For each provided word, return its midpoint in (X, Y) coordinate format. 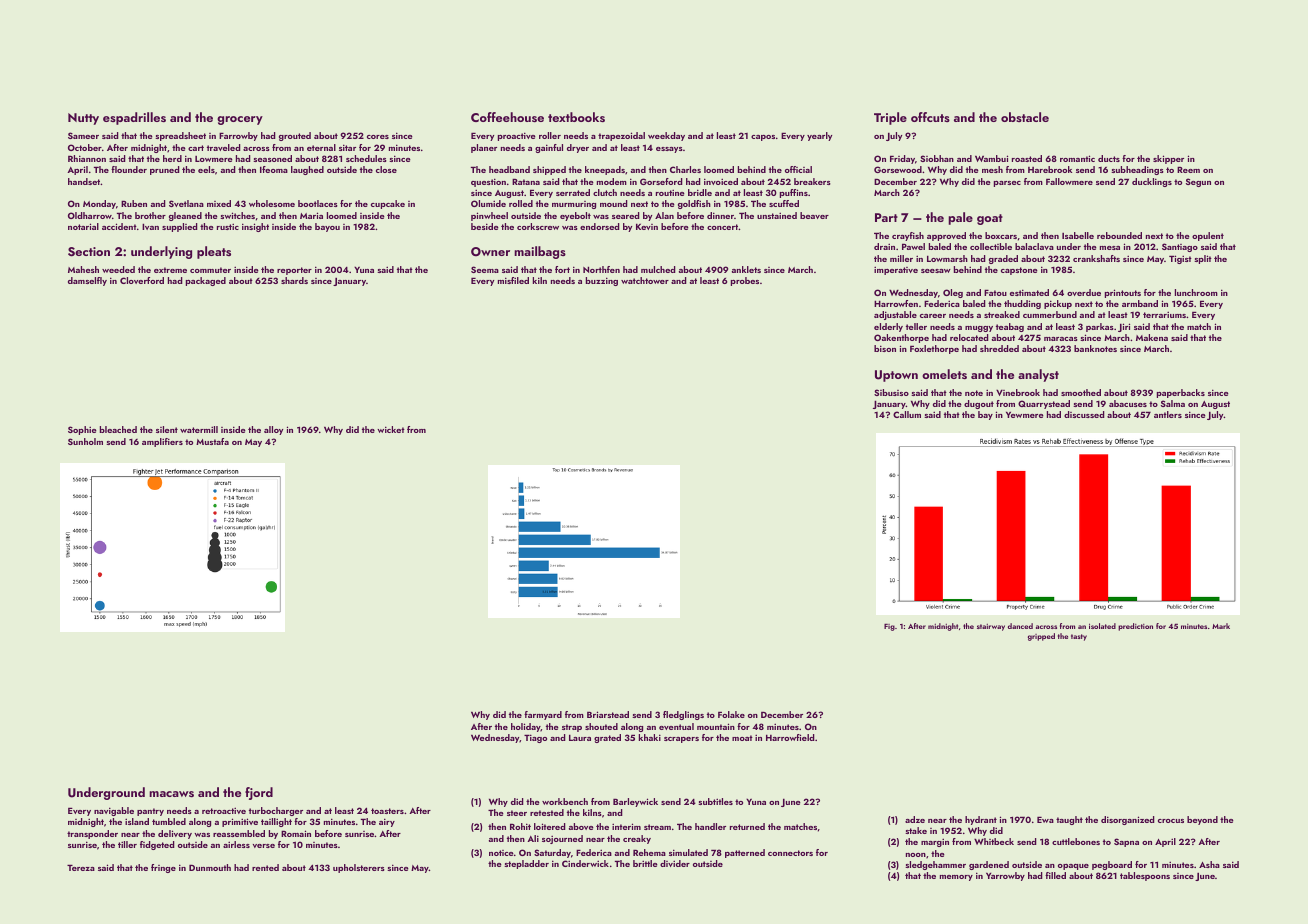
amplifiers (162, 442)
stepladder (526, 864)
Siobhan (937, 158)
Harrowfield (790, 737)
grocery (240, 120)
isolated (1102, 626)
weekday (666, 136)
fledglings (683, 715)
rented (265, 867)
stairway (991, 627)
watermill (199, 429)
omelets (944, 374)
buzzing (602, 281)
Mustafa (212, 441)
